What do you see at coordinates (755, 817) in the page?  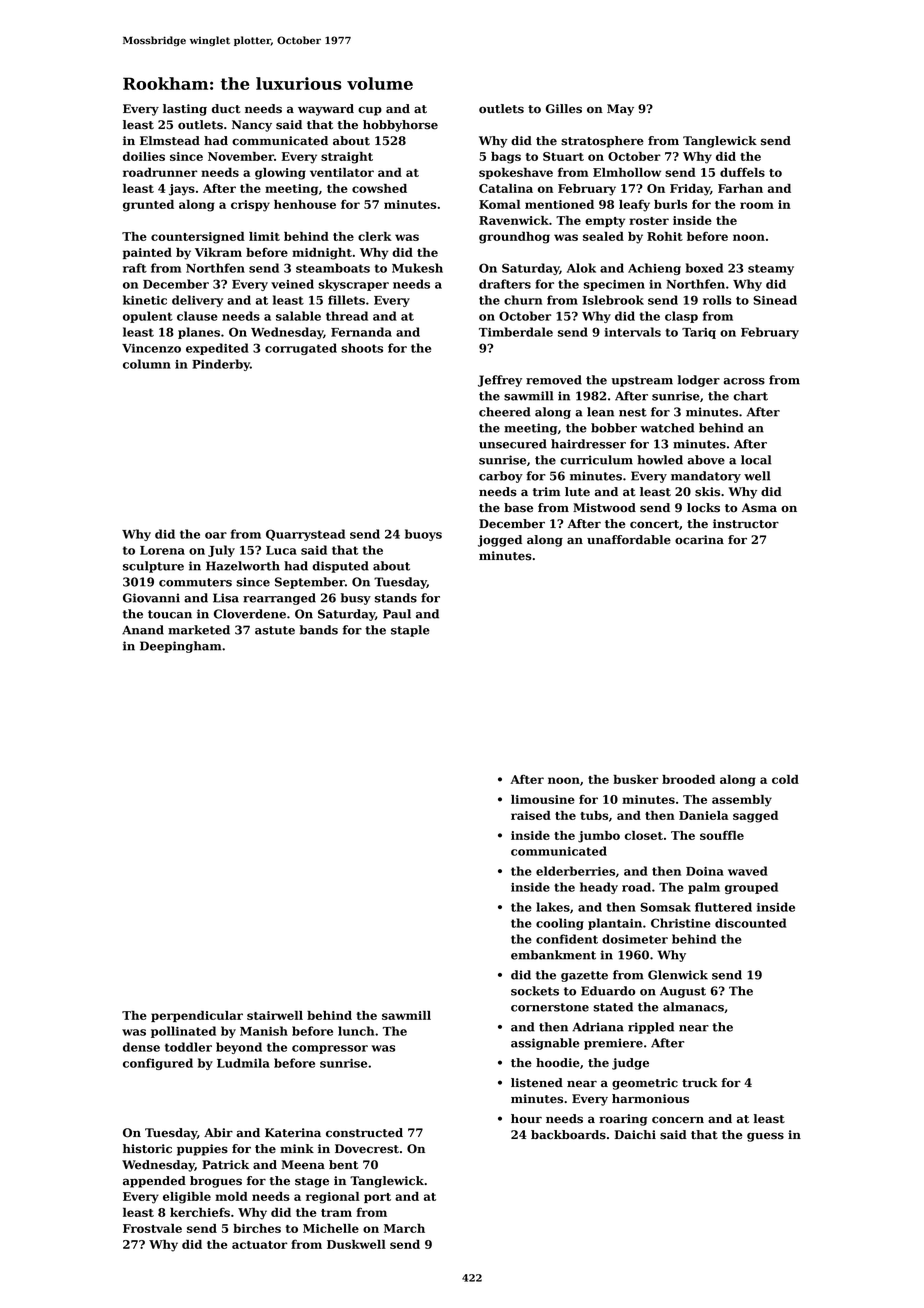 I see `sagged` at bounding box center [755, 817].
